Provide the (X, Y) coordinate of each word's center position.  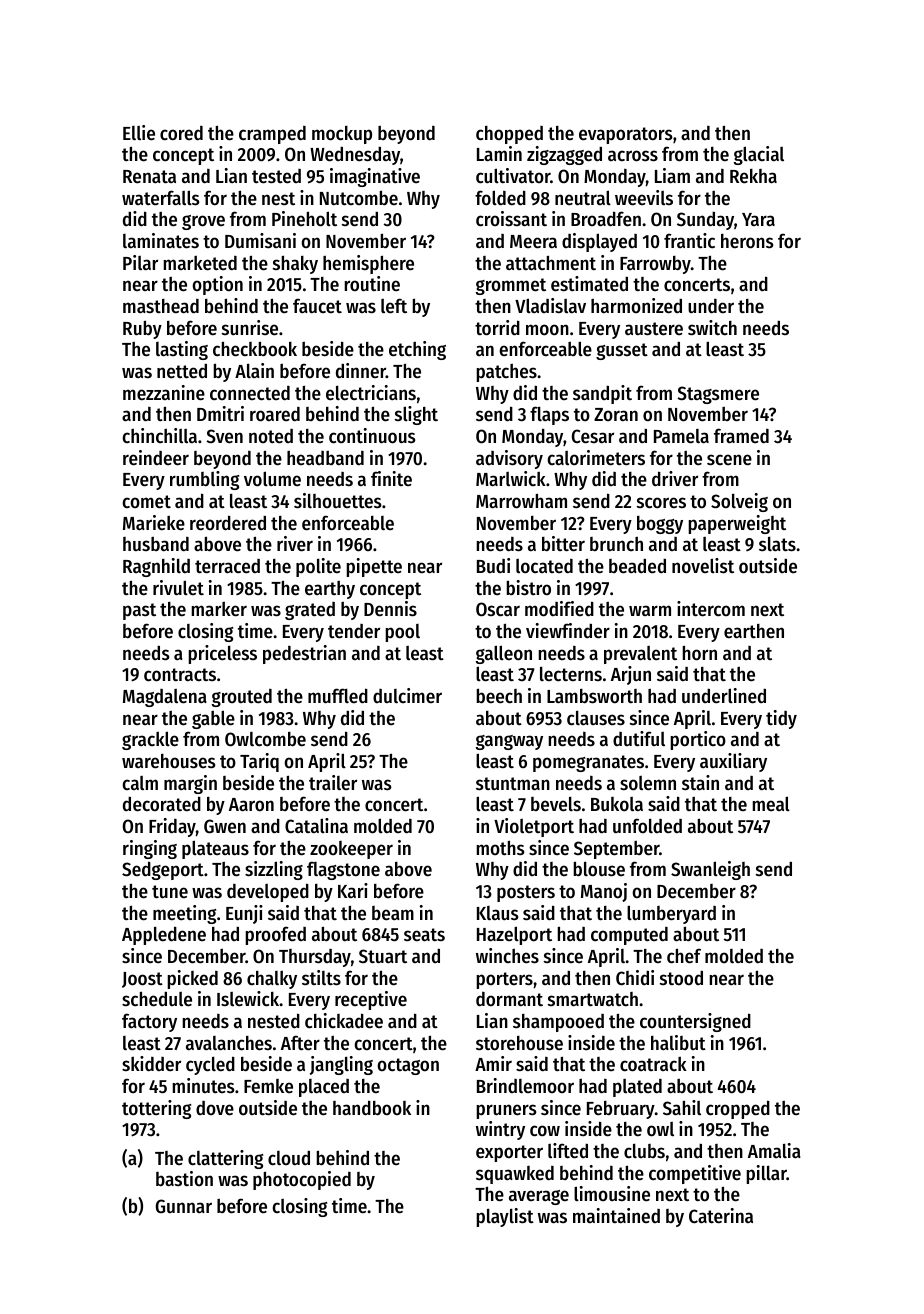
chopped (509, 135)
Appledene (164, 935)
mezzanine (164, 393)
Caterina (721, 1216)
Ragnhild (156, 567)
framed (741, 435)
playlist (505, 1217)
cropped (738, 1109)
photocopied (302, 1180)
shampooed (558, 1023)
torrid (497, 328)
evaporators (626, 135)
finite (391, 478)
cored (181, 133)
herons (747, 241)
